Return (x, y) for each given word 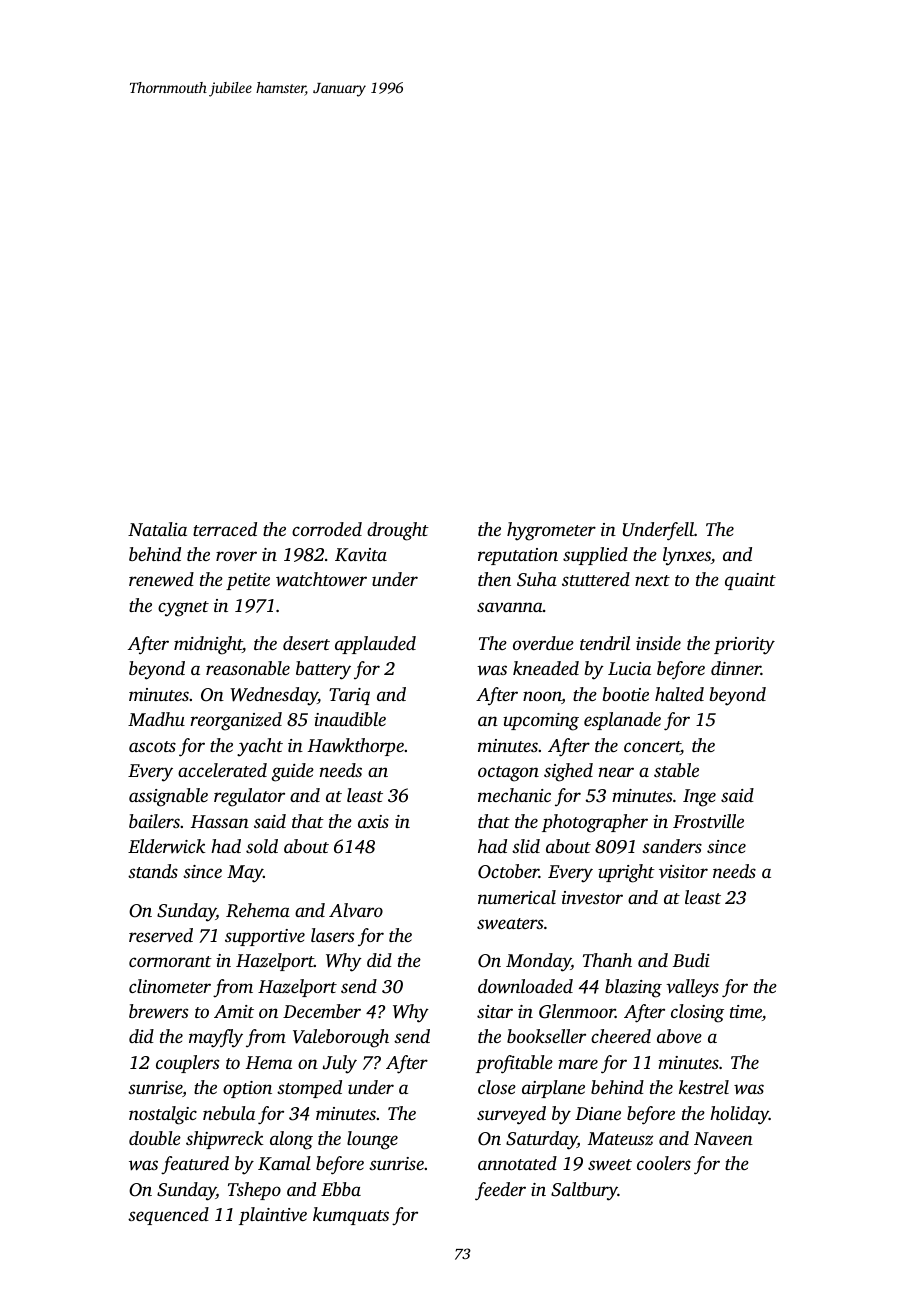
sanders (672, 846)
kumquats (351, 1216)
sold (262, 846)
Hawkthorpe (356, 747)
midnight (208, 645)
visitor (683, 871)
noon (542, 697)
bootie (625, 694)
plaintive (273, 1216)
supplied (595, 556)
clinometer (170, 986)
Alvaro (356, 910)
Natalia (157, 529)
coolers (664, 1163)
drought (398, 531)
